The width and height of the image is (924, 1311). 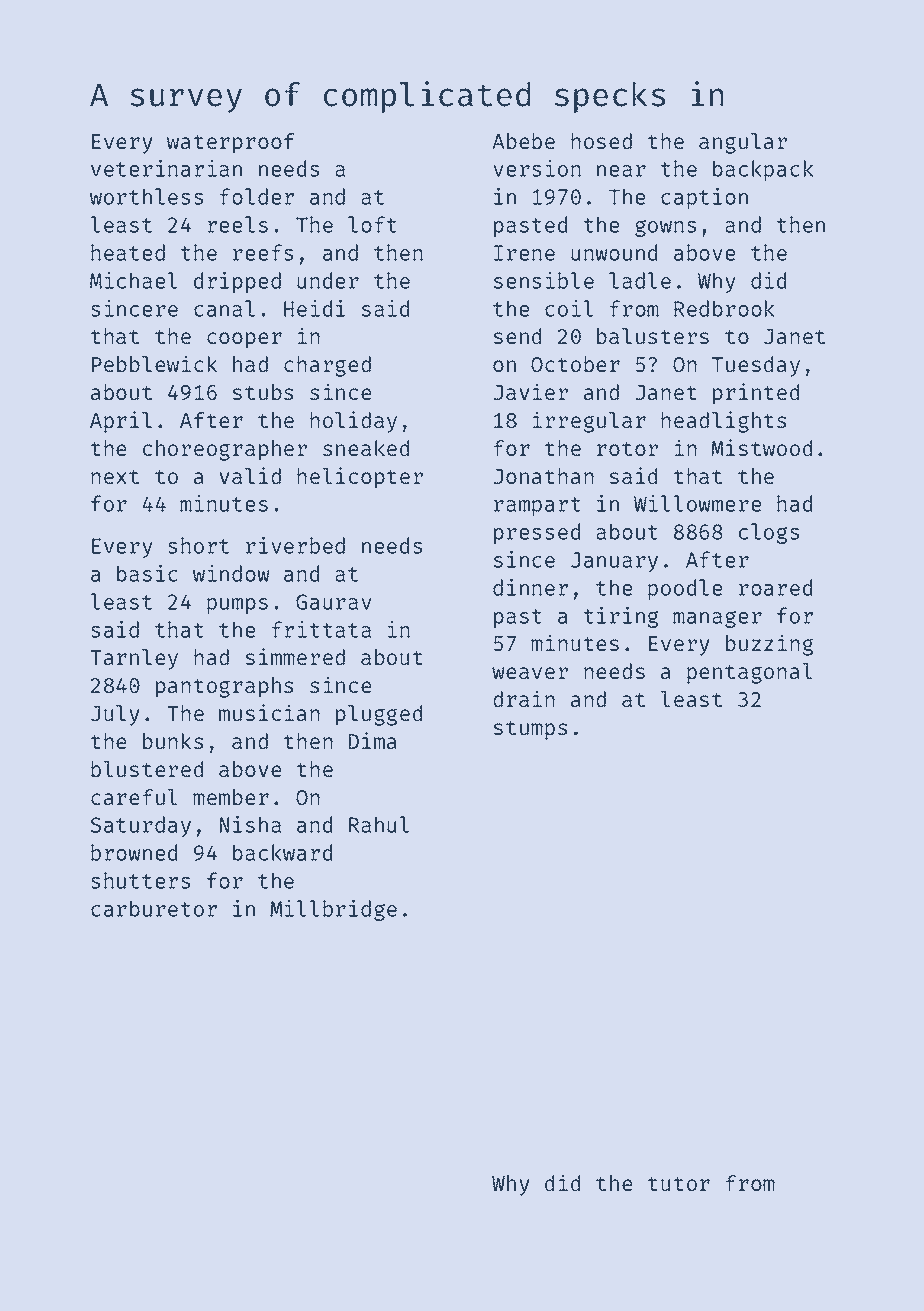 What do you see at coordinates (230, 143) in the image?
I see `waterproof` at bounding box center [230, 143].
